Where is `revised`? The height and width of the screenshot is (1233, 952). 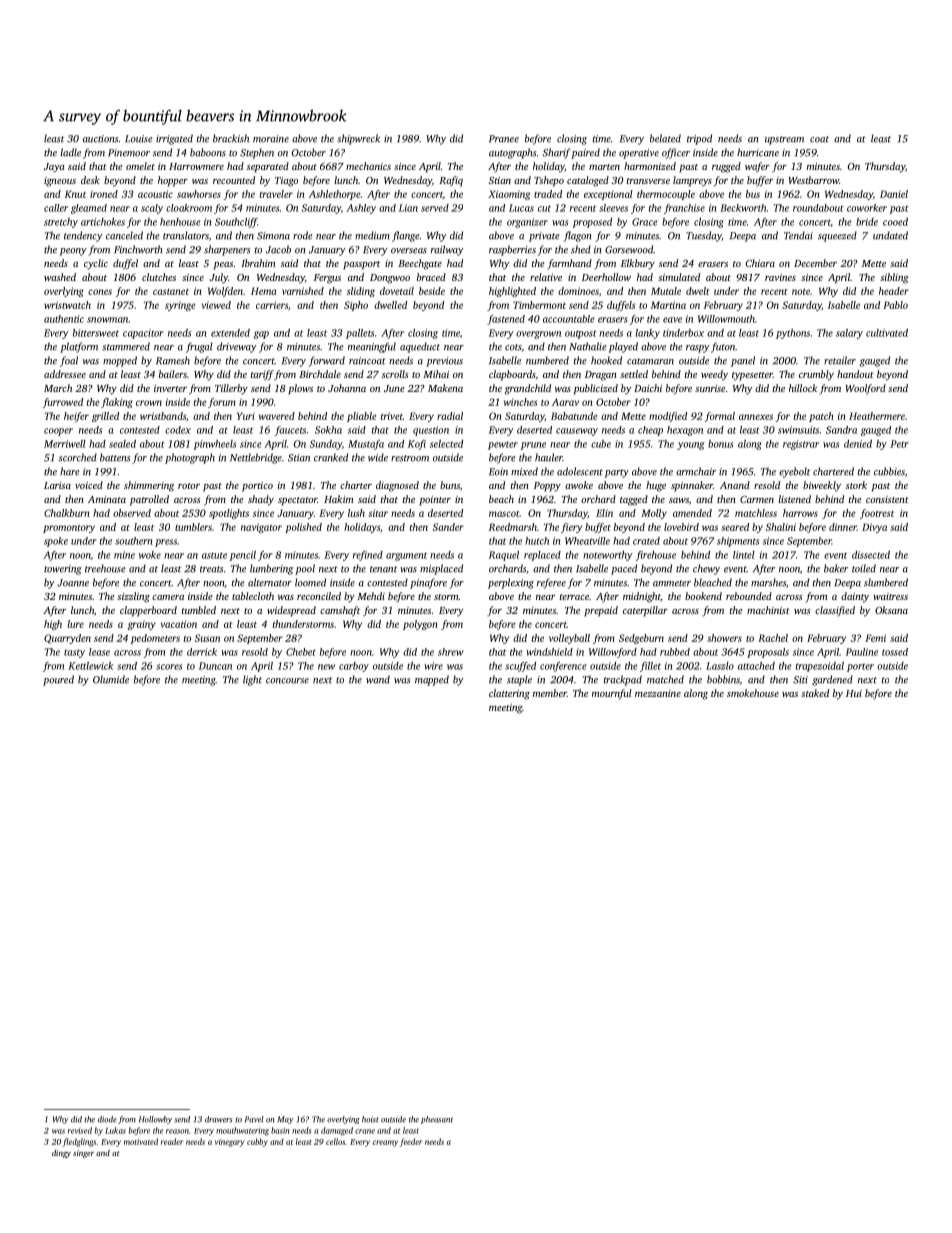 revised is located at coordinates (80, 1130).
